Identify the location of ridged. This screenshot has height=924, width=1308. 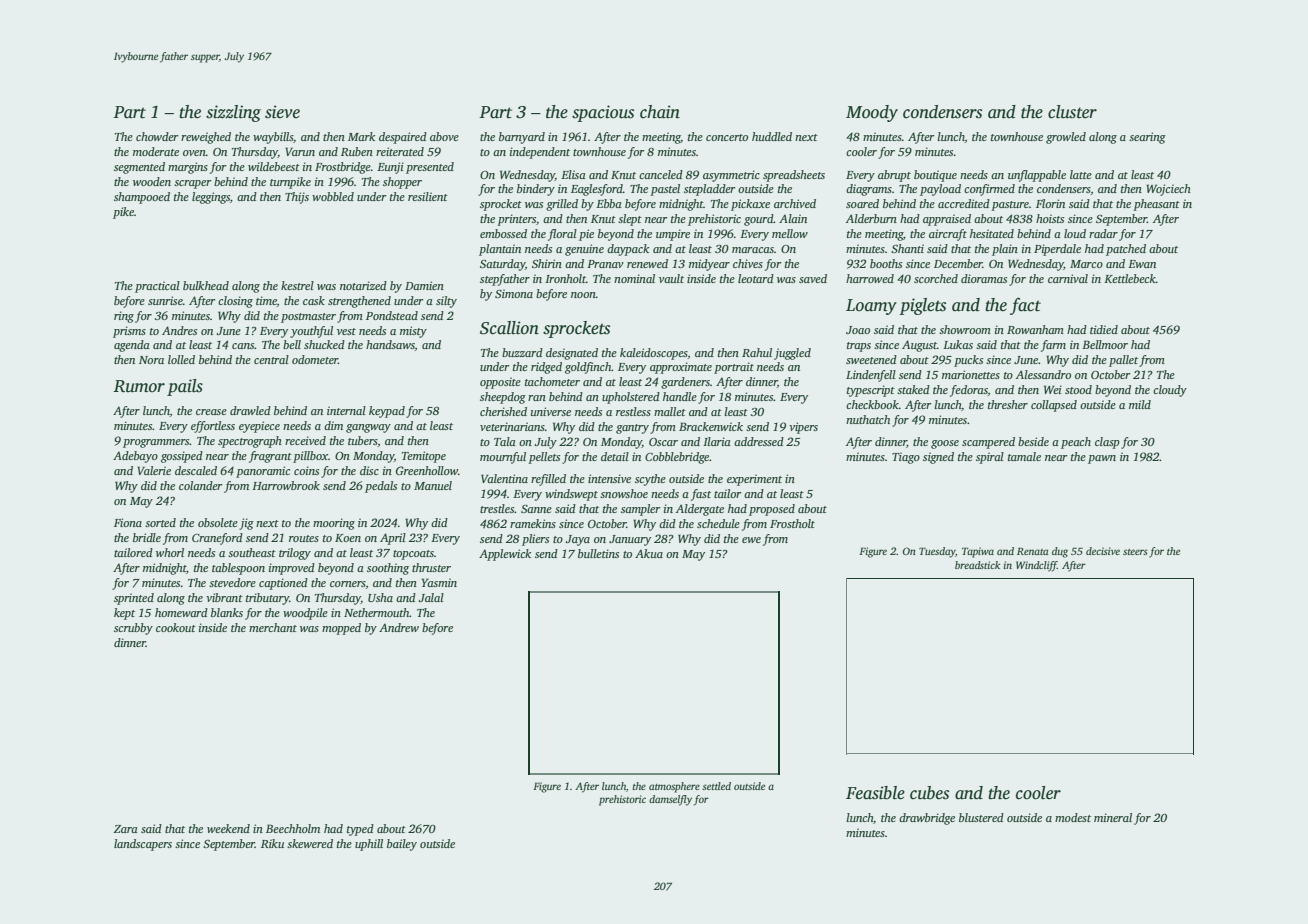
(546, 368).
